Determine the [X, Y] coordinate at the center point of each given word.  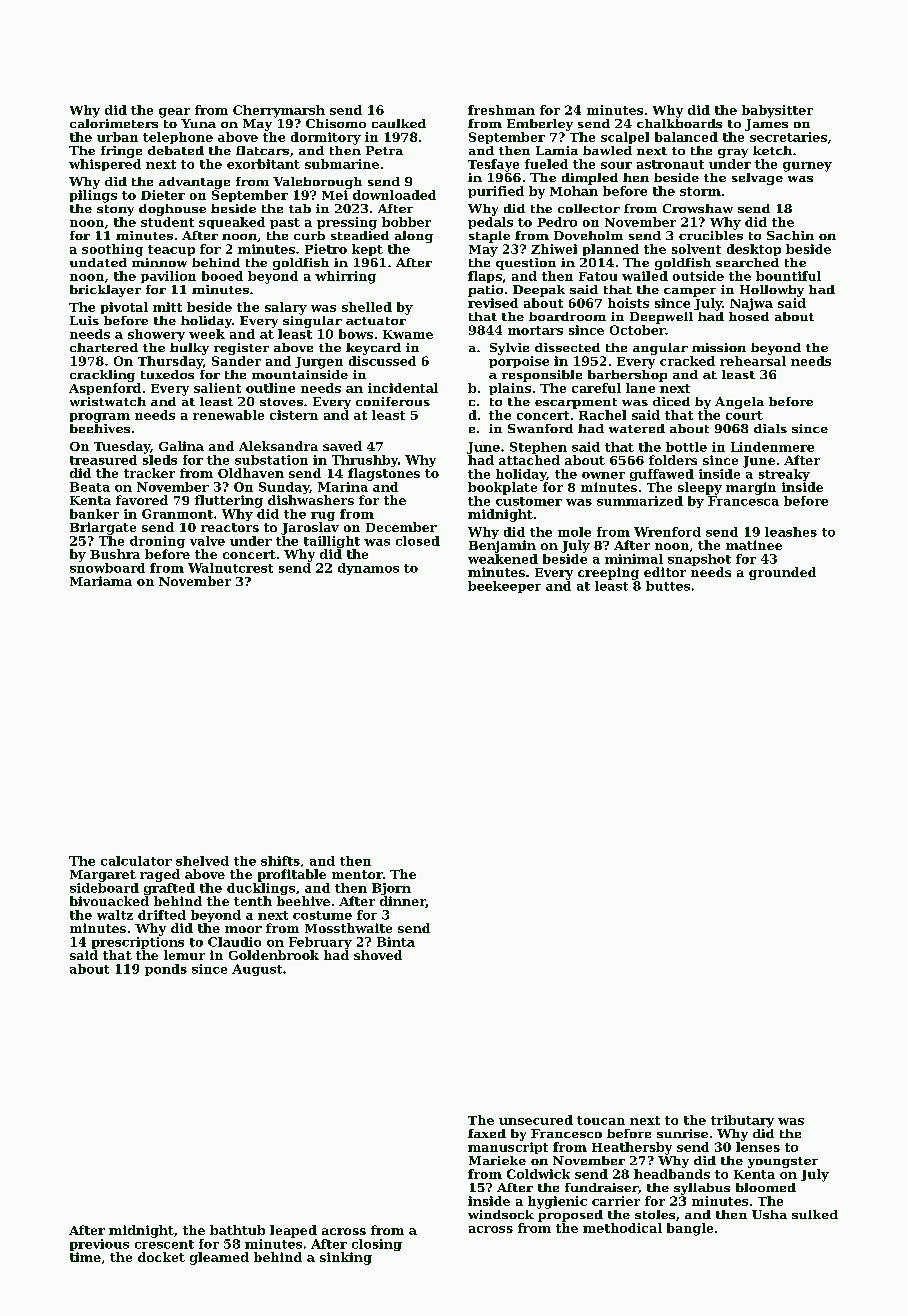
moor [243, 929]
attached [529, 460]
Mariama [101, 581]
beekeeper [504, 587]
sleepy [700, 488]
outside [698, 276]
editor [665, 572]
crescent [164, 1244]
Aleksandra [278, 446]
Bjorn [391, 889]
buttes [668, 586]
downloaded [394, 195]
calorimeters [114, 123]
